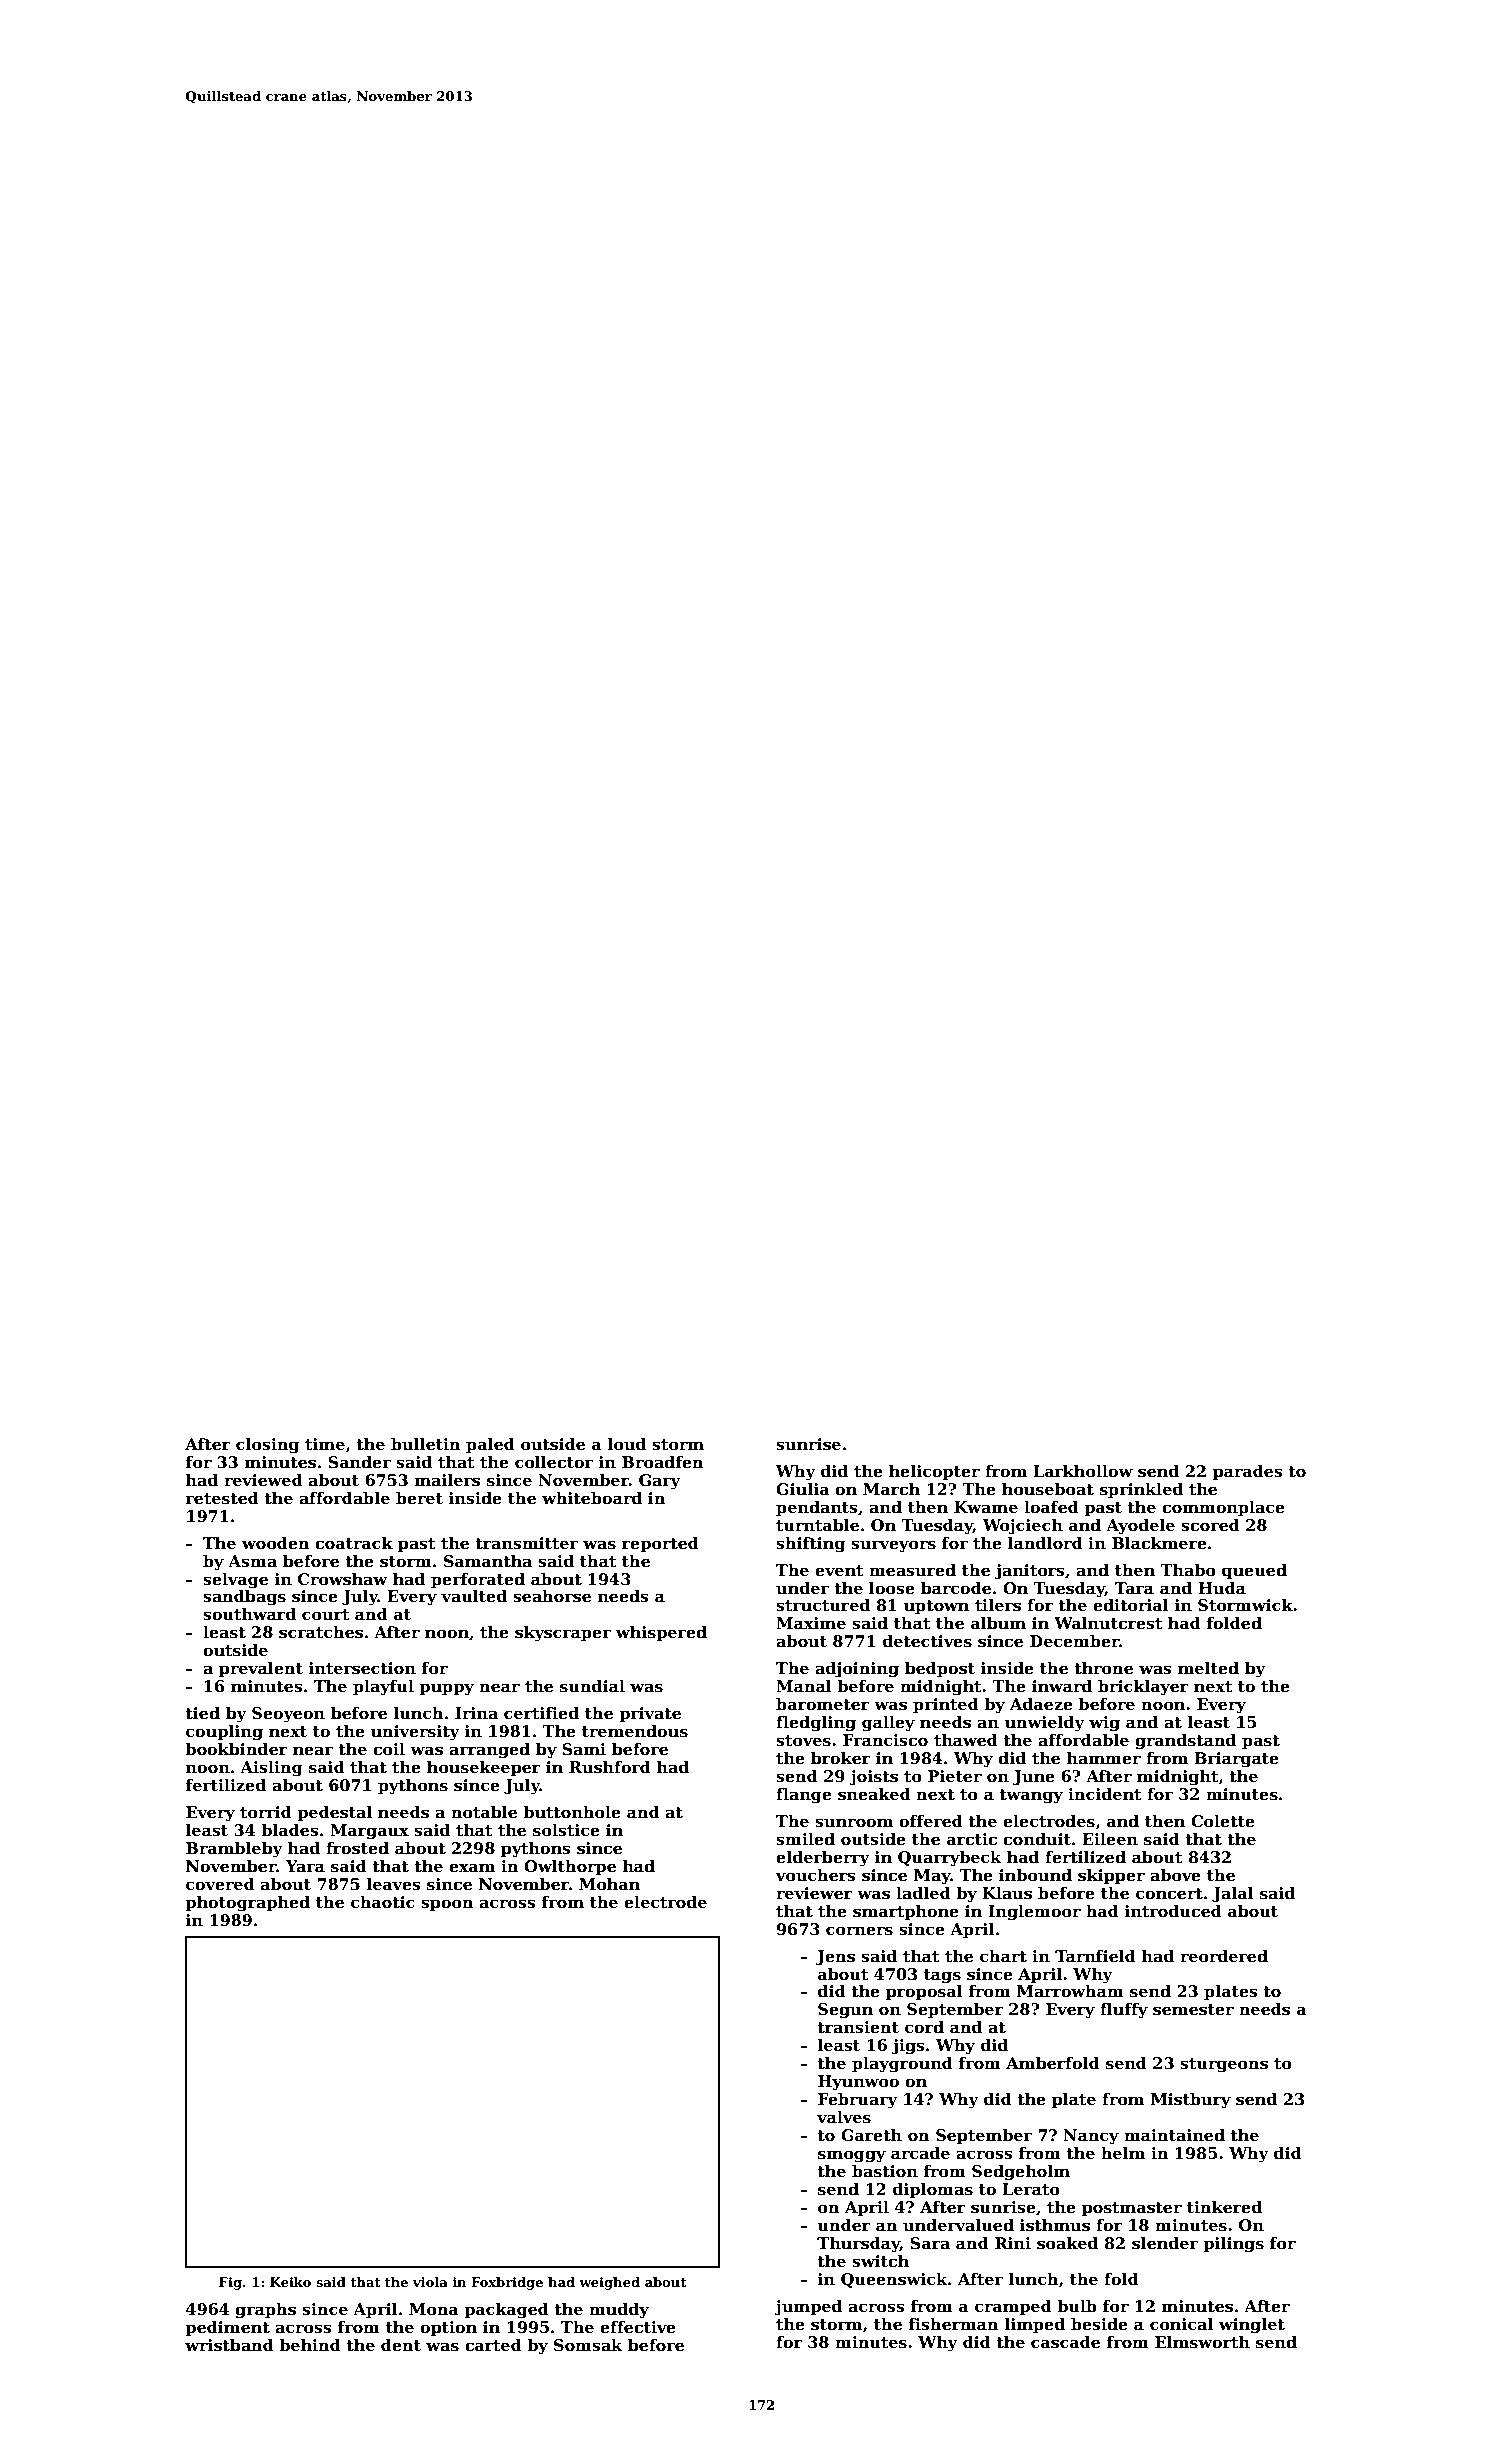 The image size is (1496, 2464). What do you see at coordinates (247, 1904) in the screenshot?
I see `photographed` at bounding box center [247, 1904].
